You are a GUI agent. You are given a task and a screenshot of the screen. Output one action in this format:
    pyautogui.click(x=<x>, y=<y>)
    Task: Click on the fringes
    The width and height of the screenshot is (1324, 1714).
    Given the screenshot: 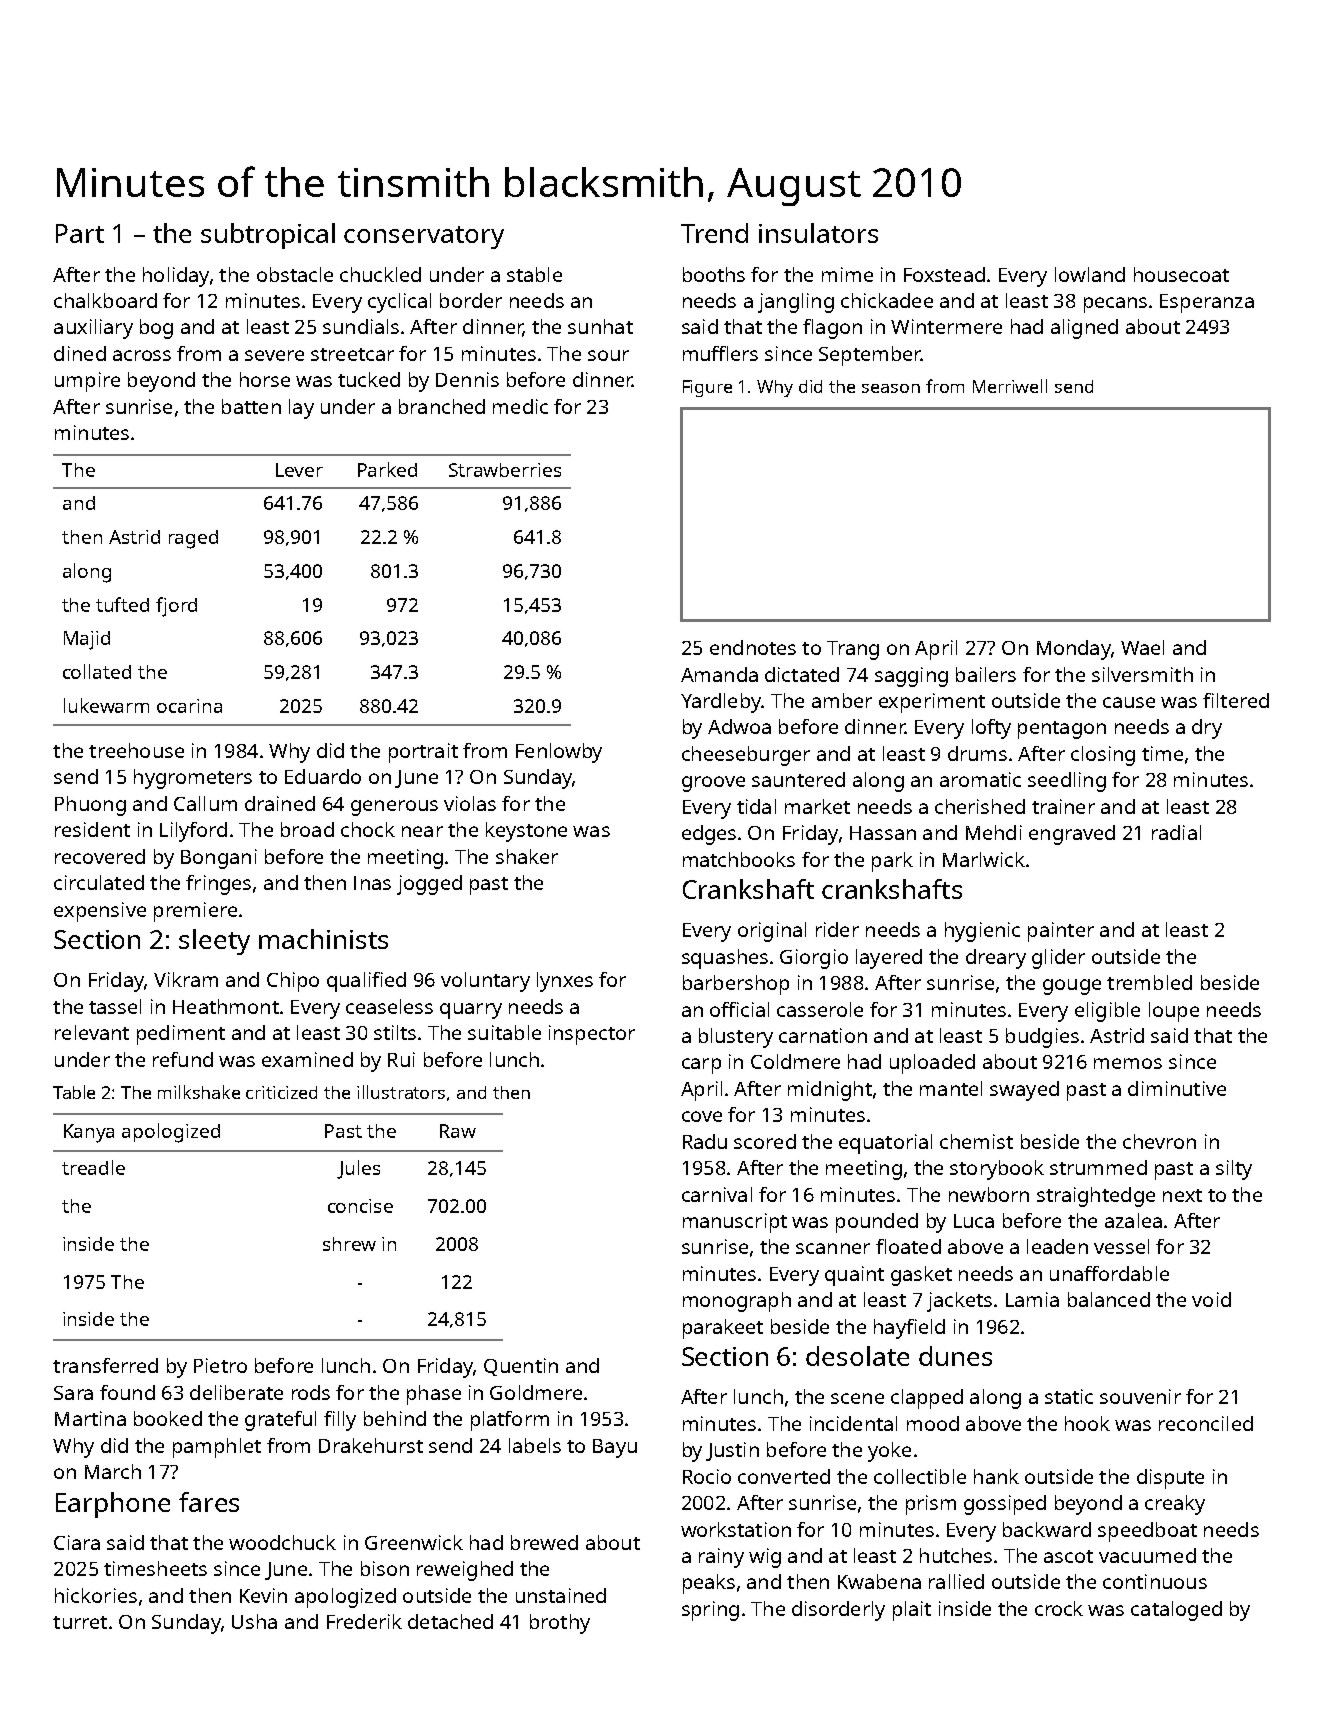 What is the action you would take?
    pyautogui.click(x=218, y=885)
